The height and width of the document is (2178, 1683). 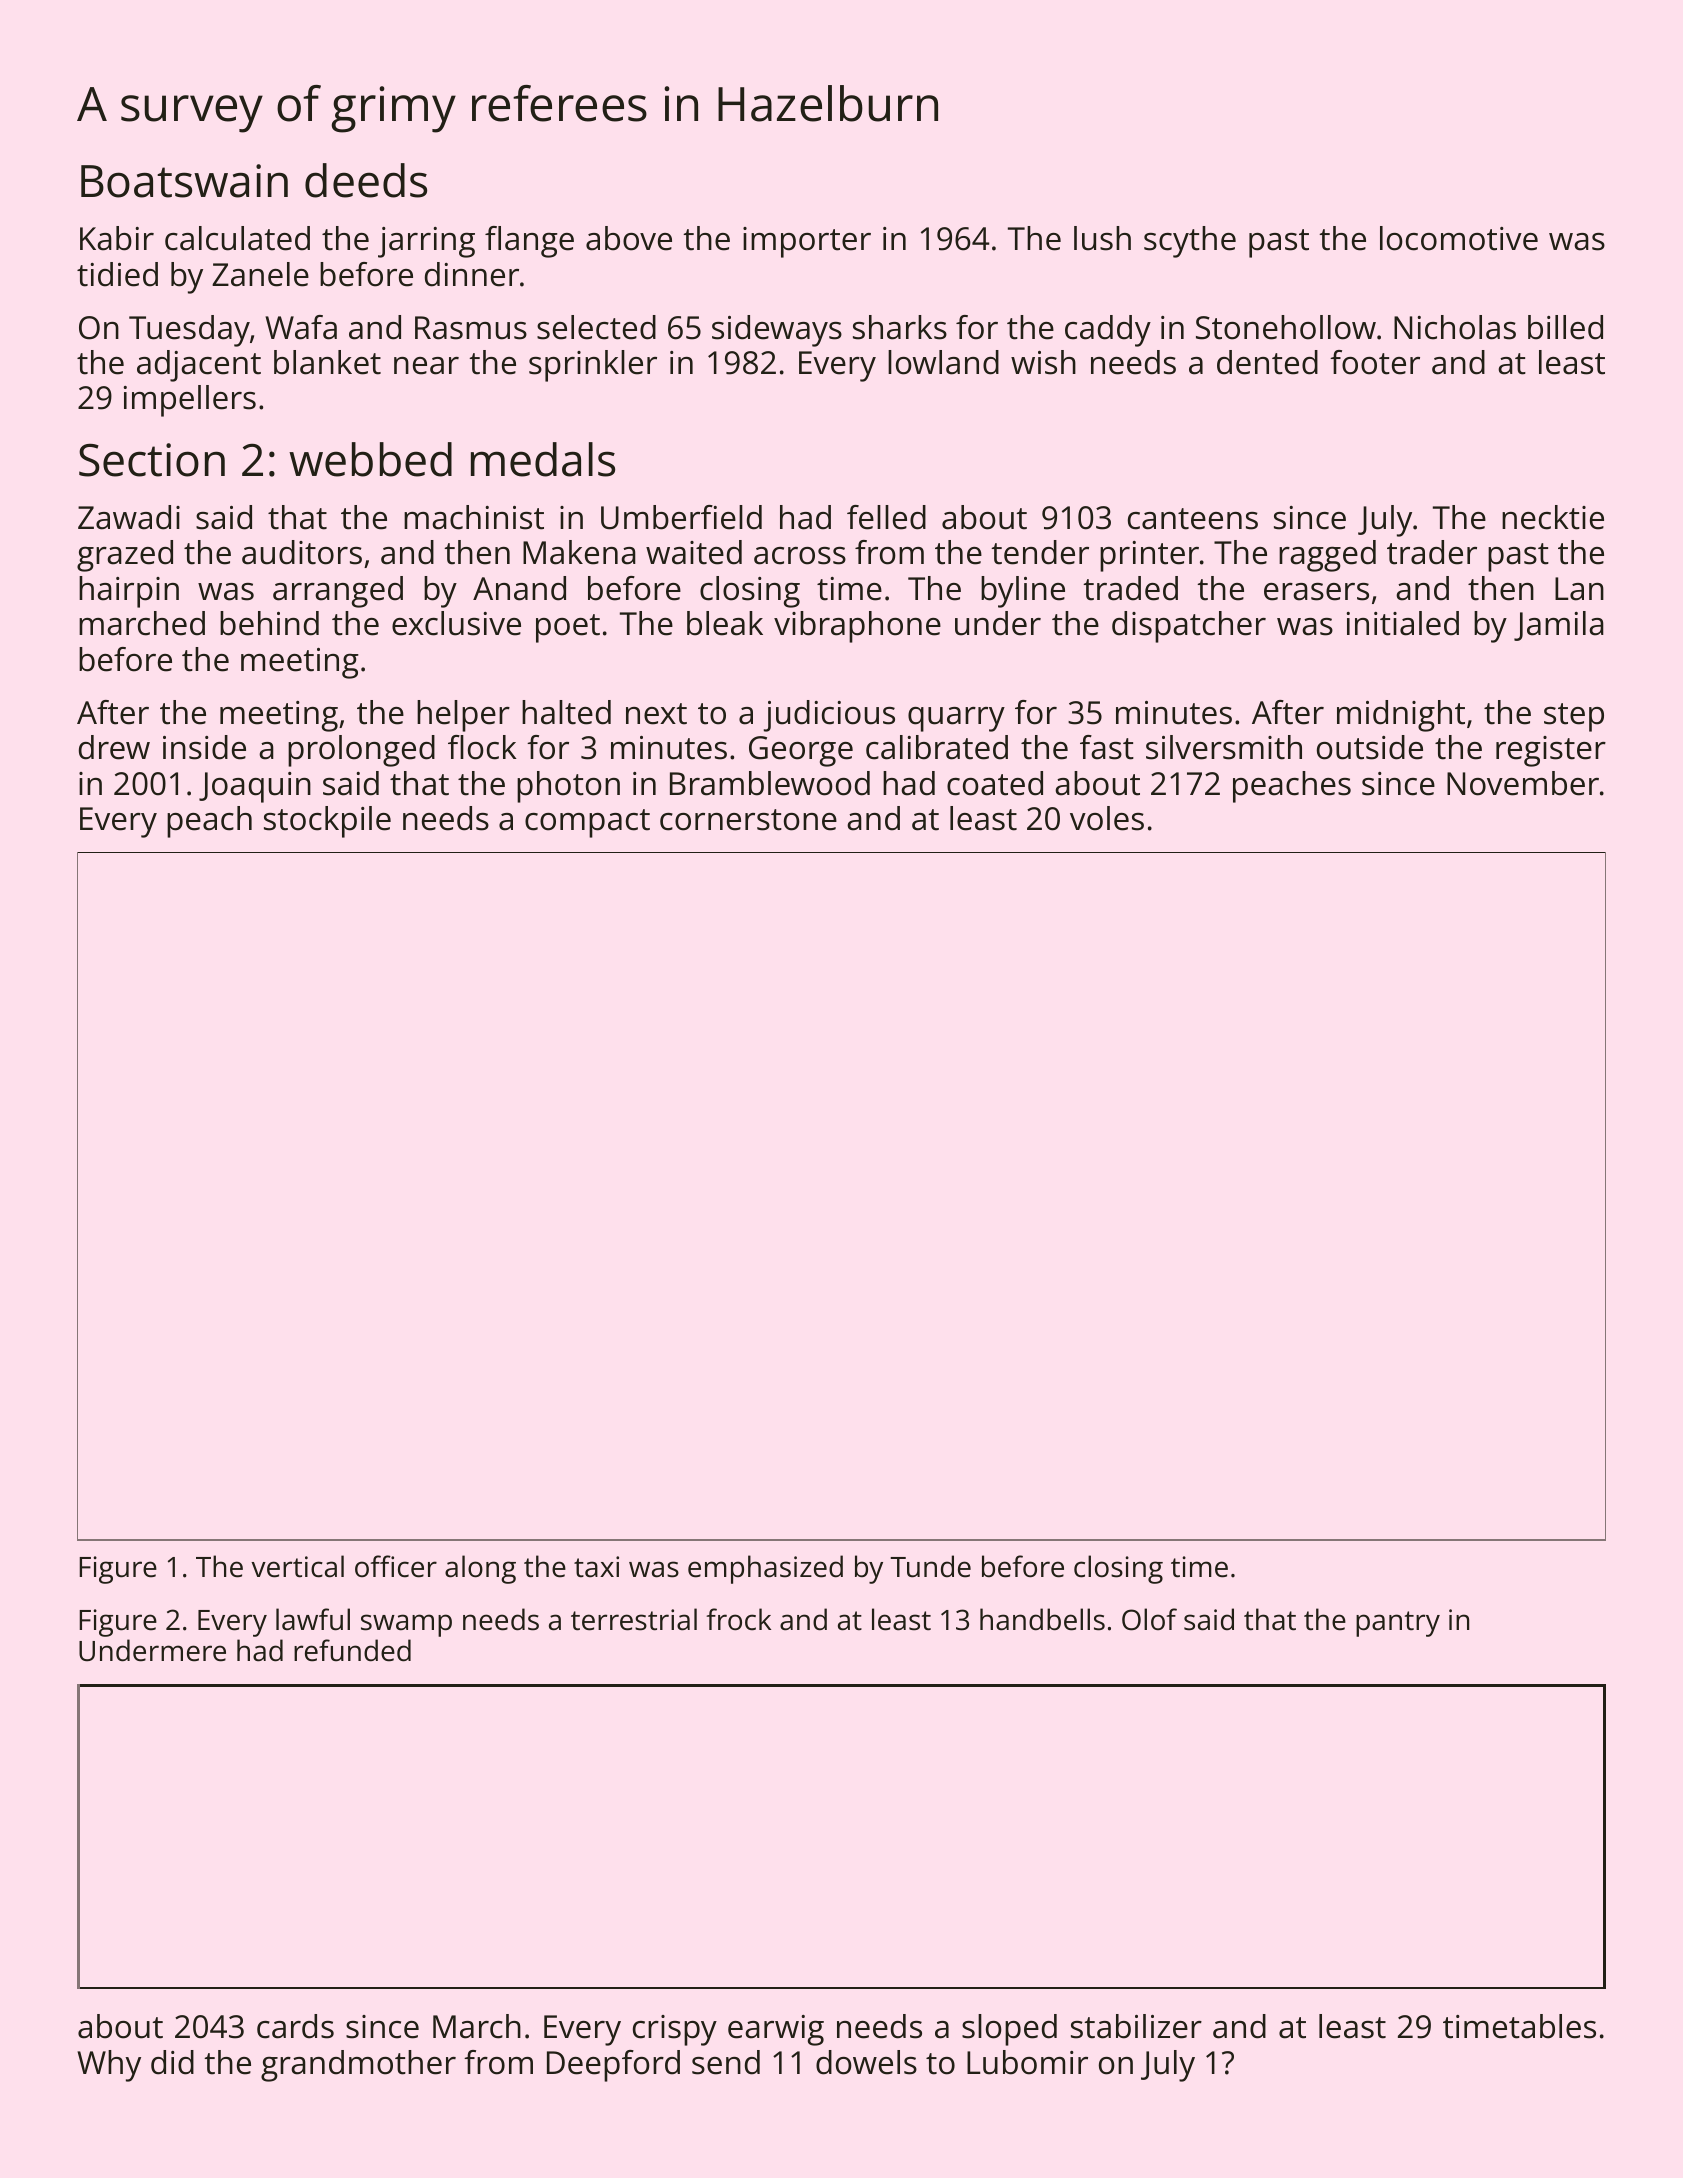 What do you see at coordinates (1370, 747) in the document?
I see `outside` at bounding box center [1370, 747].
